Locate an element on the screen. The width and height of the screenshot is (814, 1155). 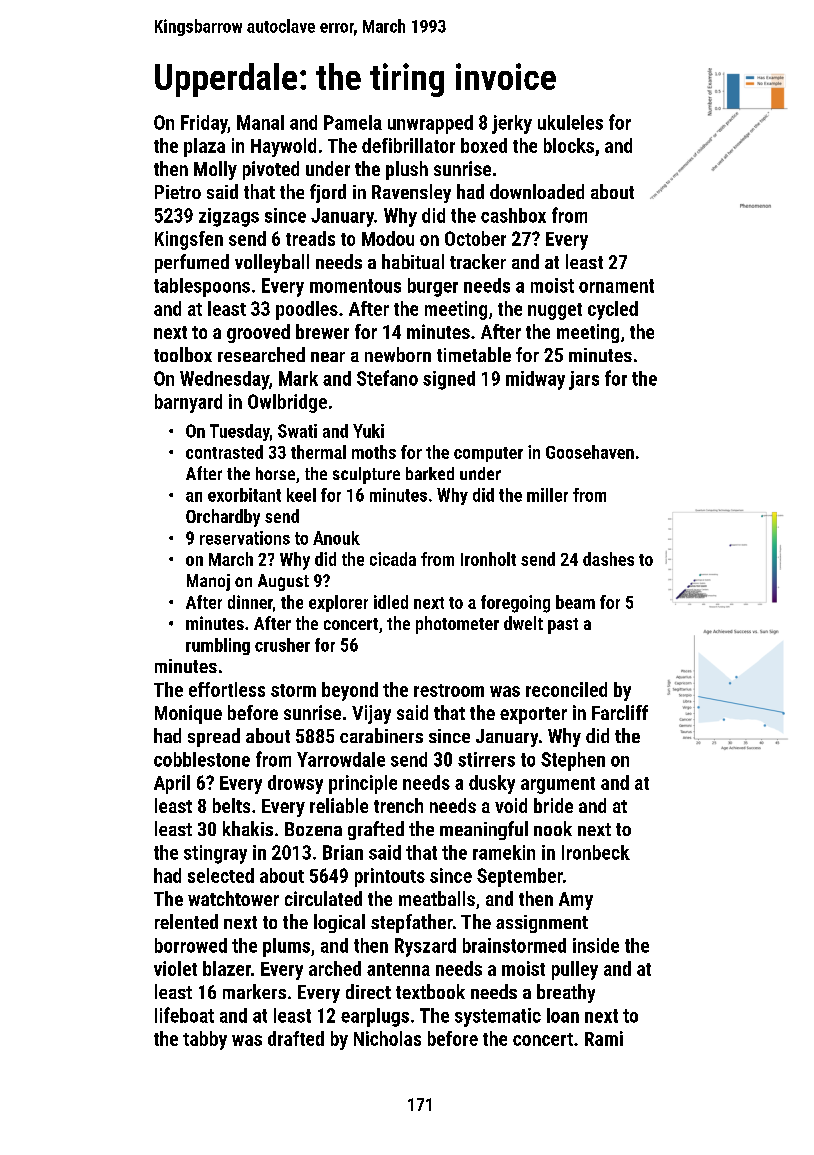
Pamela is located at coordinates (353, 122).
